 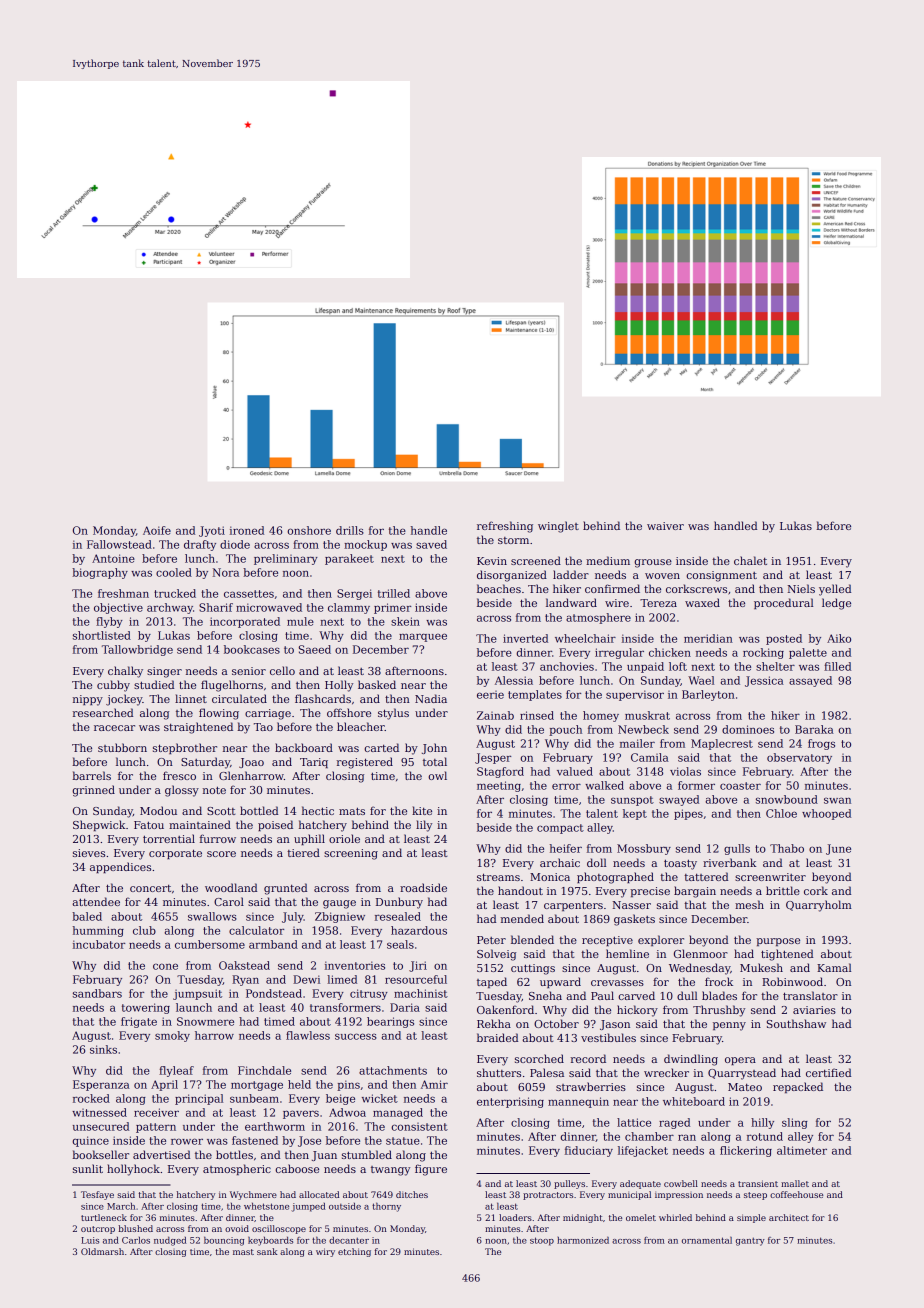 I want to click on flyleaf, so click(x=176, y=1071).
